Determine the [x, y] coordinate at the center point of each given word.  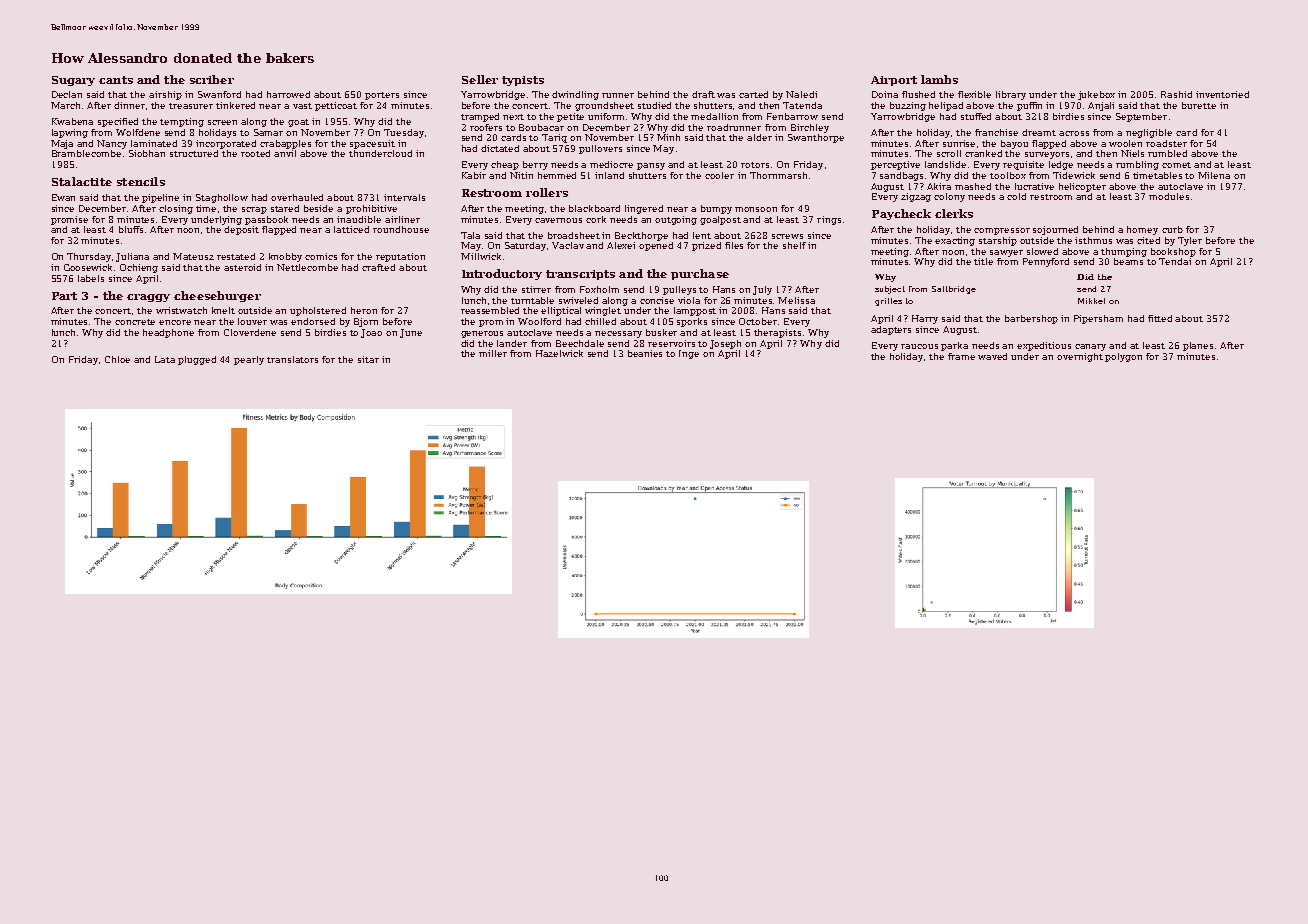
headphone [168, 333]
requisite [1023, 165]
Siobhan [147, 153]
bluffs [131, 229]
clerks [954, 213]
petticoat [336, 106]
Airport [894, 81]
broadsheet [574, 235]
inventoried [1222, 94]
